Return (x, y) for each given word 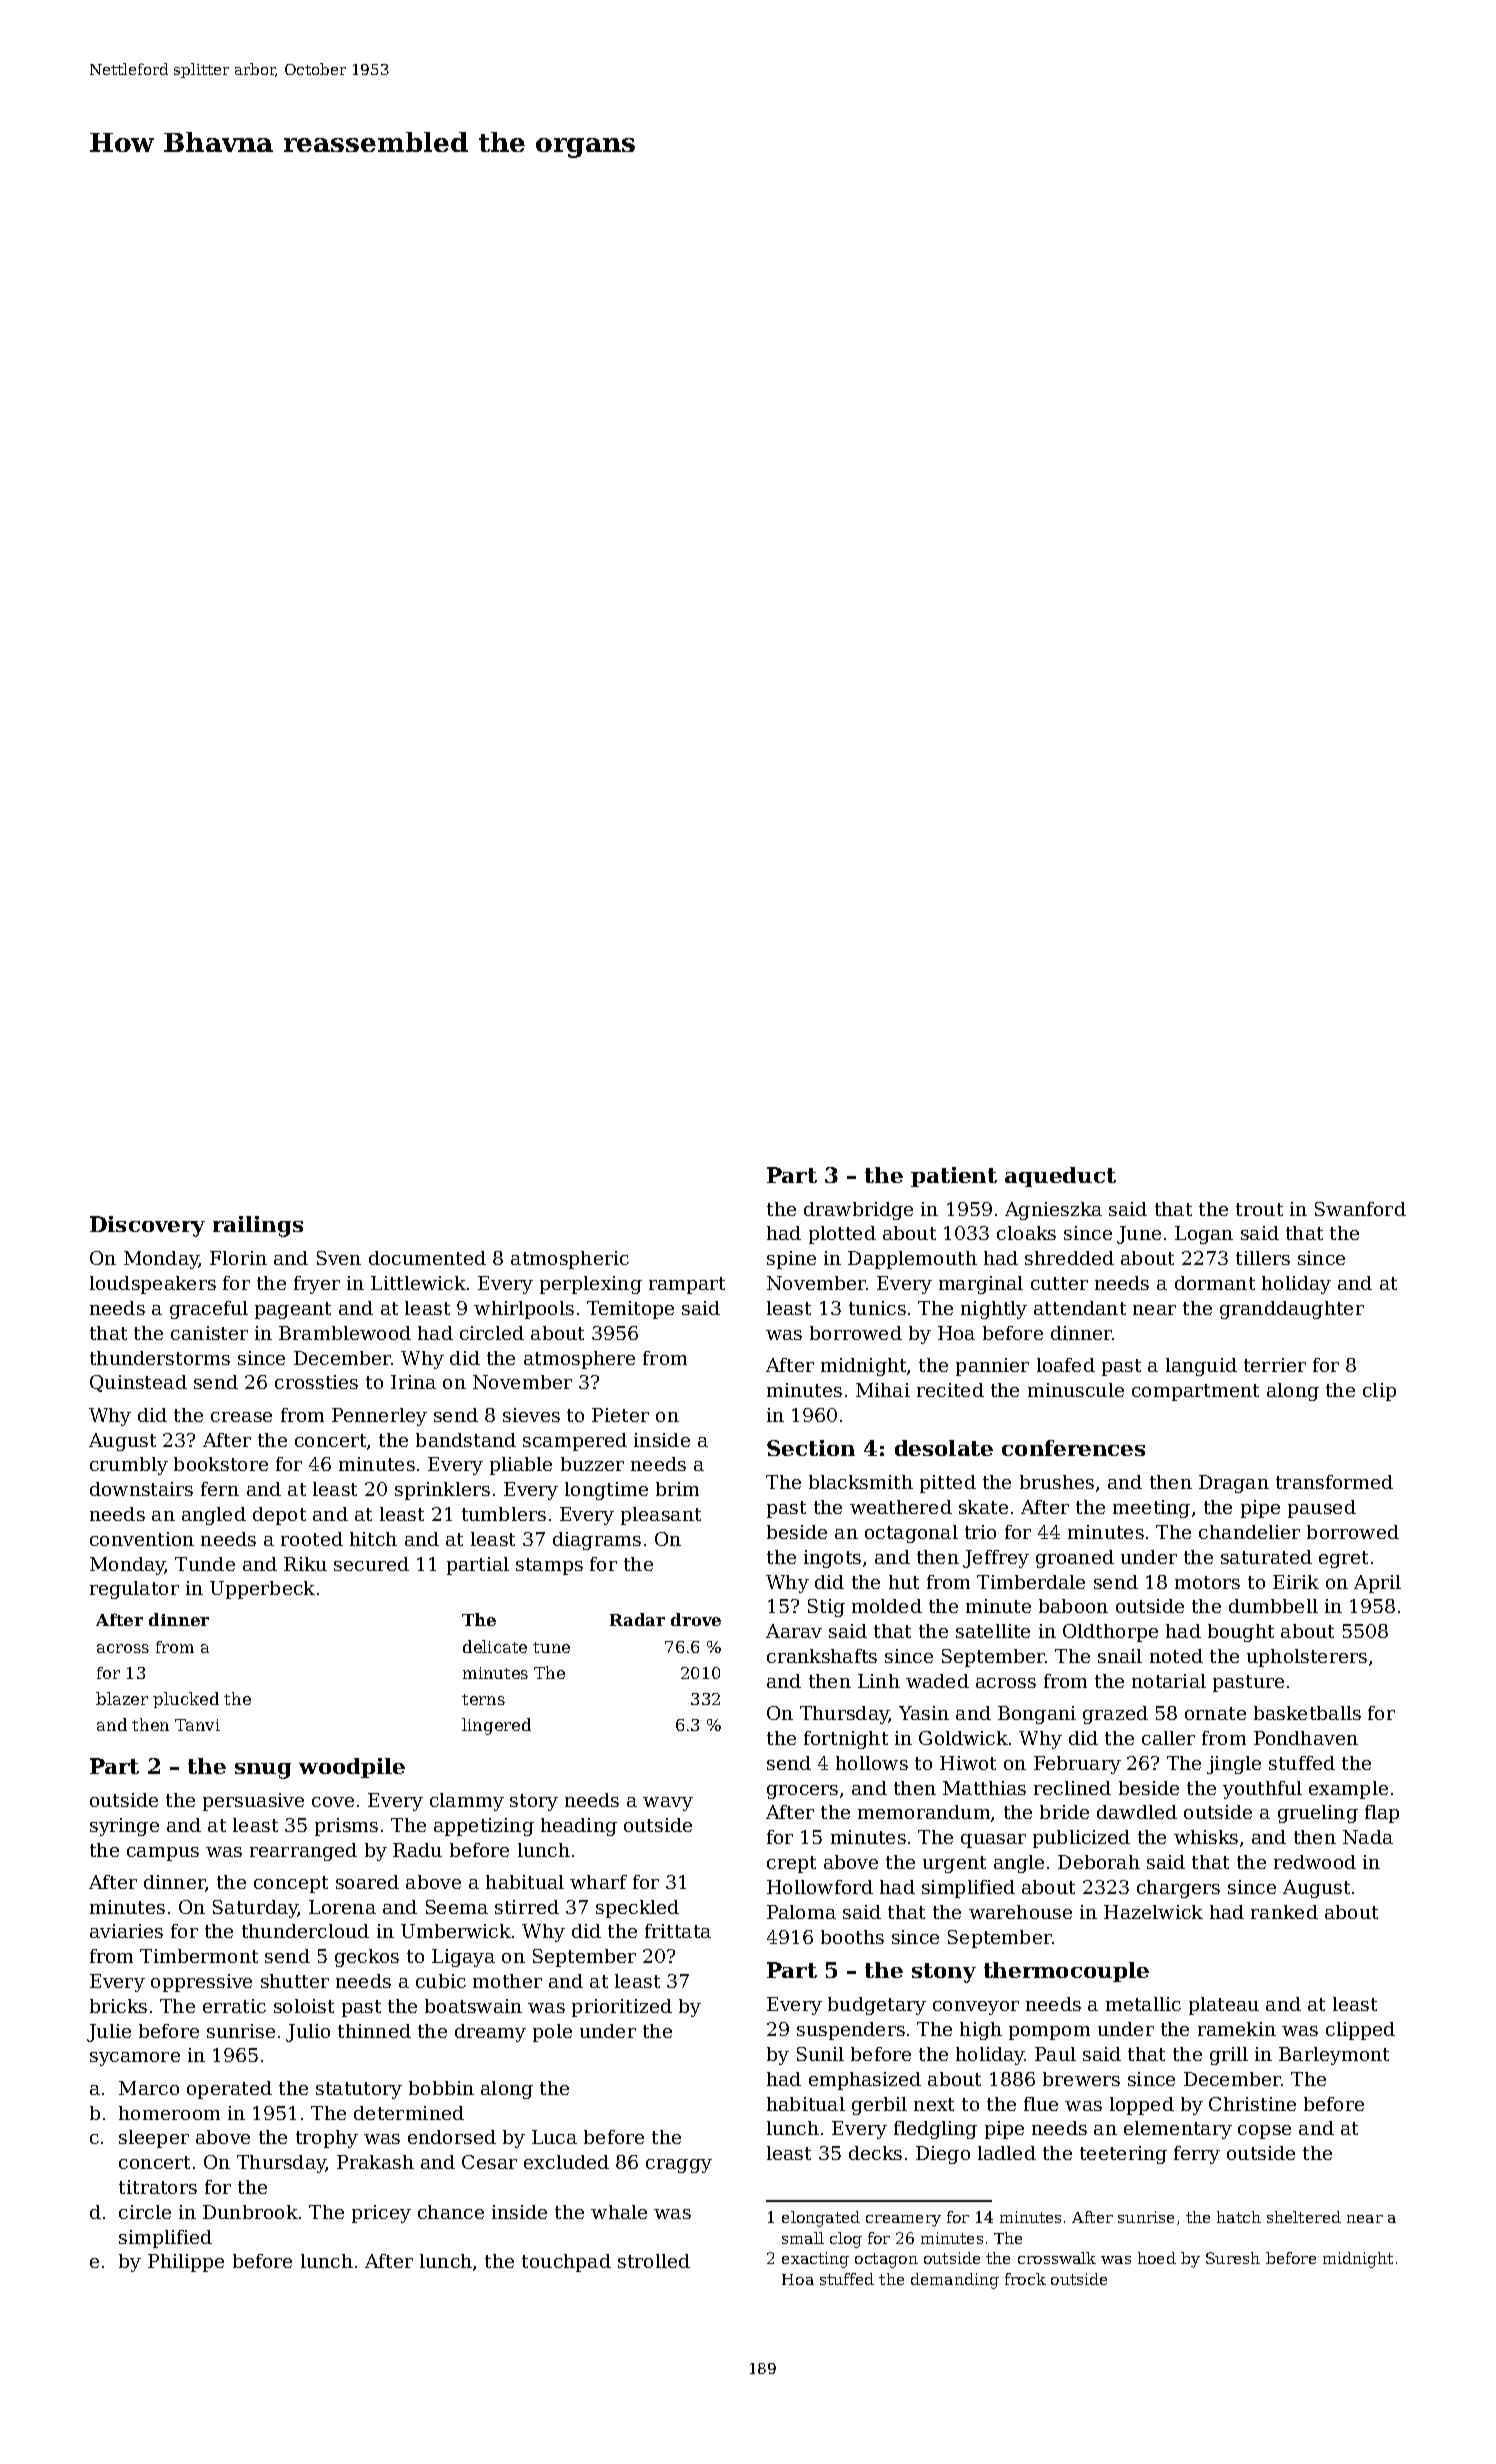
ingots (832, 1559)
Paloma (801, 1912)
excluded (566, 2162)
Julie (109, 2033)
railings (258, 1226)
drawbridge (858, 1211)
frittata (678, 1931)
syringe (124, 1827)
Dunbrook (250, 2212)
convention (142, 1539)
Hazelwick (1153, 1912)
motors (1207, 1582)
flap (1382, 1814)
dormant (1215, 1283)
